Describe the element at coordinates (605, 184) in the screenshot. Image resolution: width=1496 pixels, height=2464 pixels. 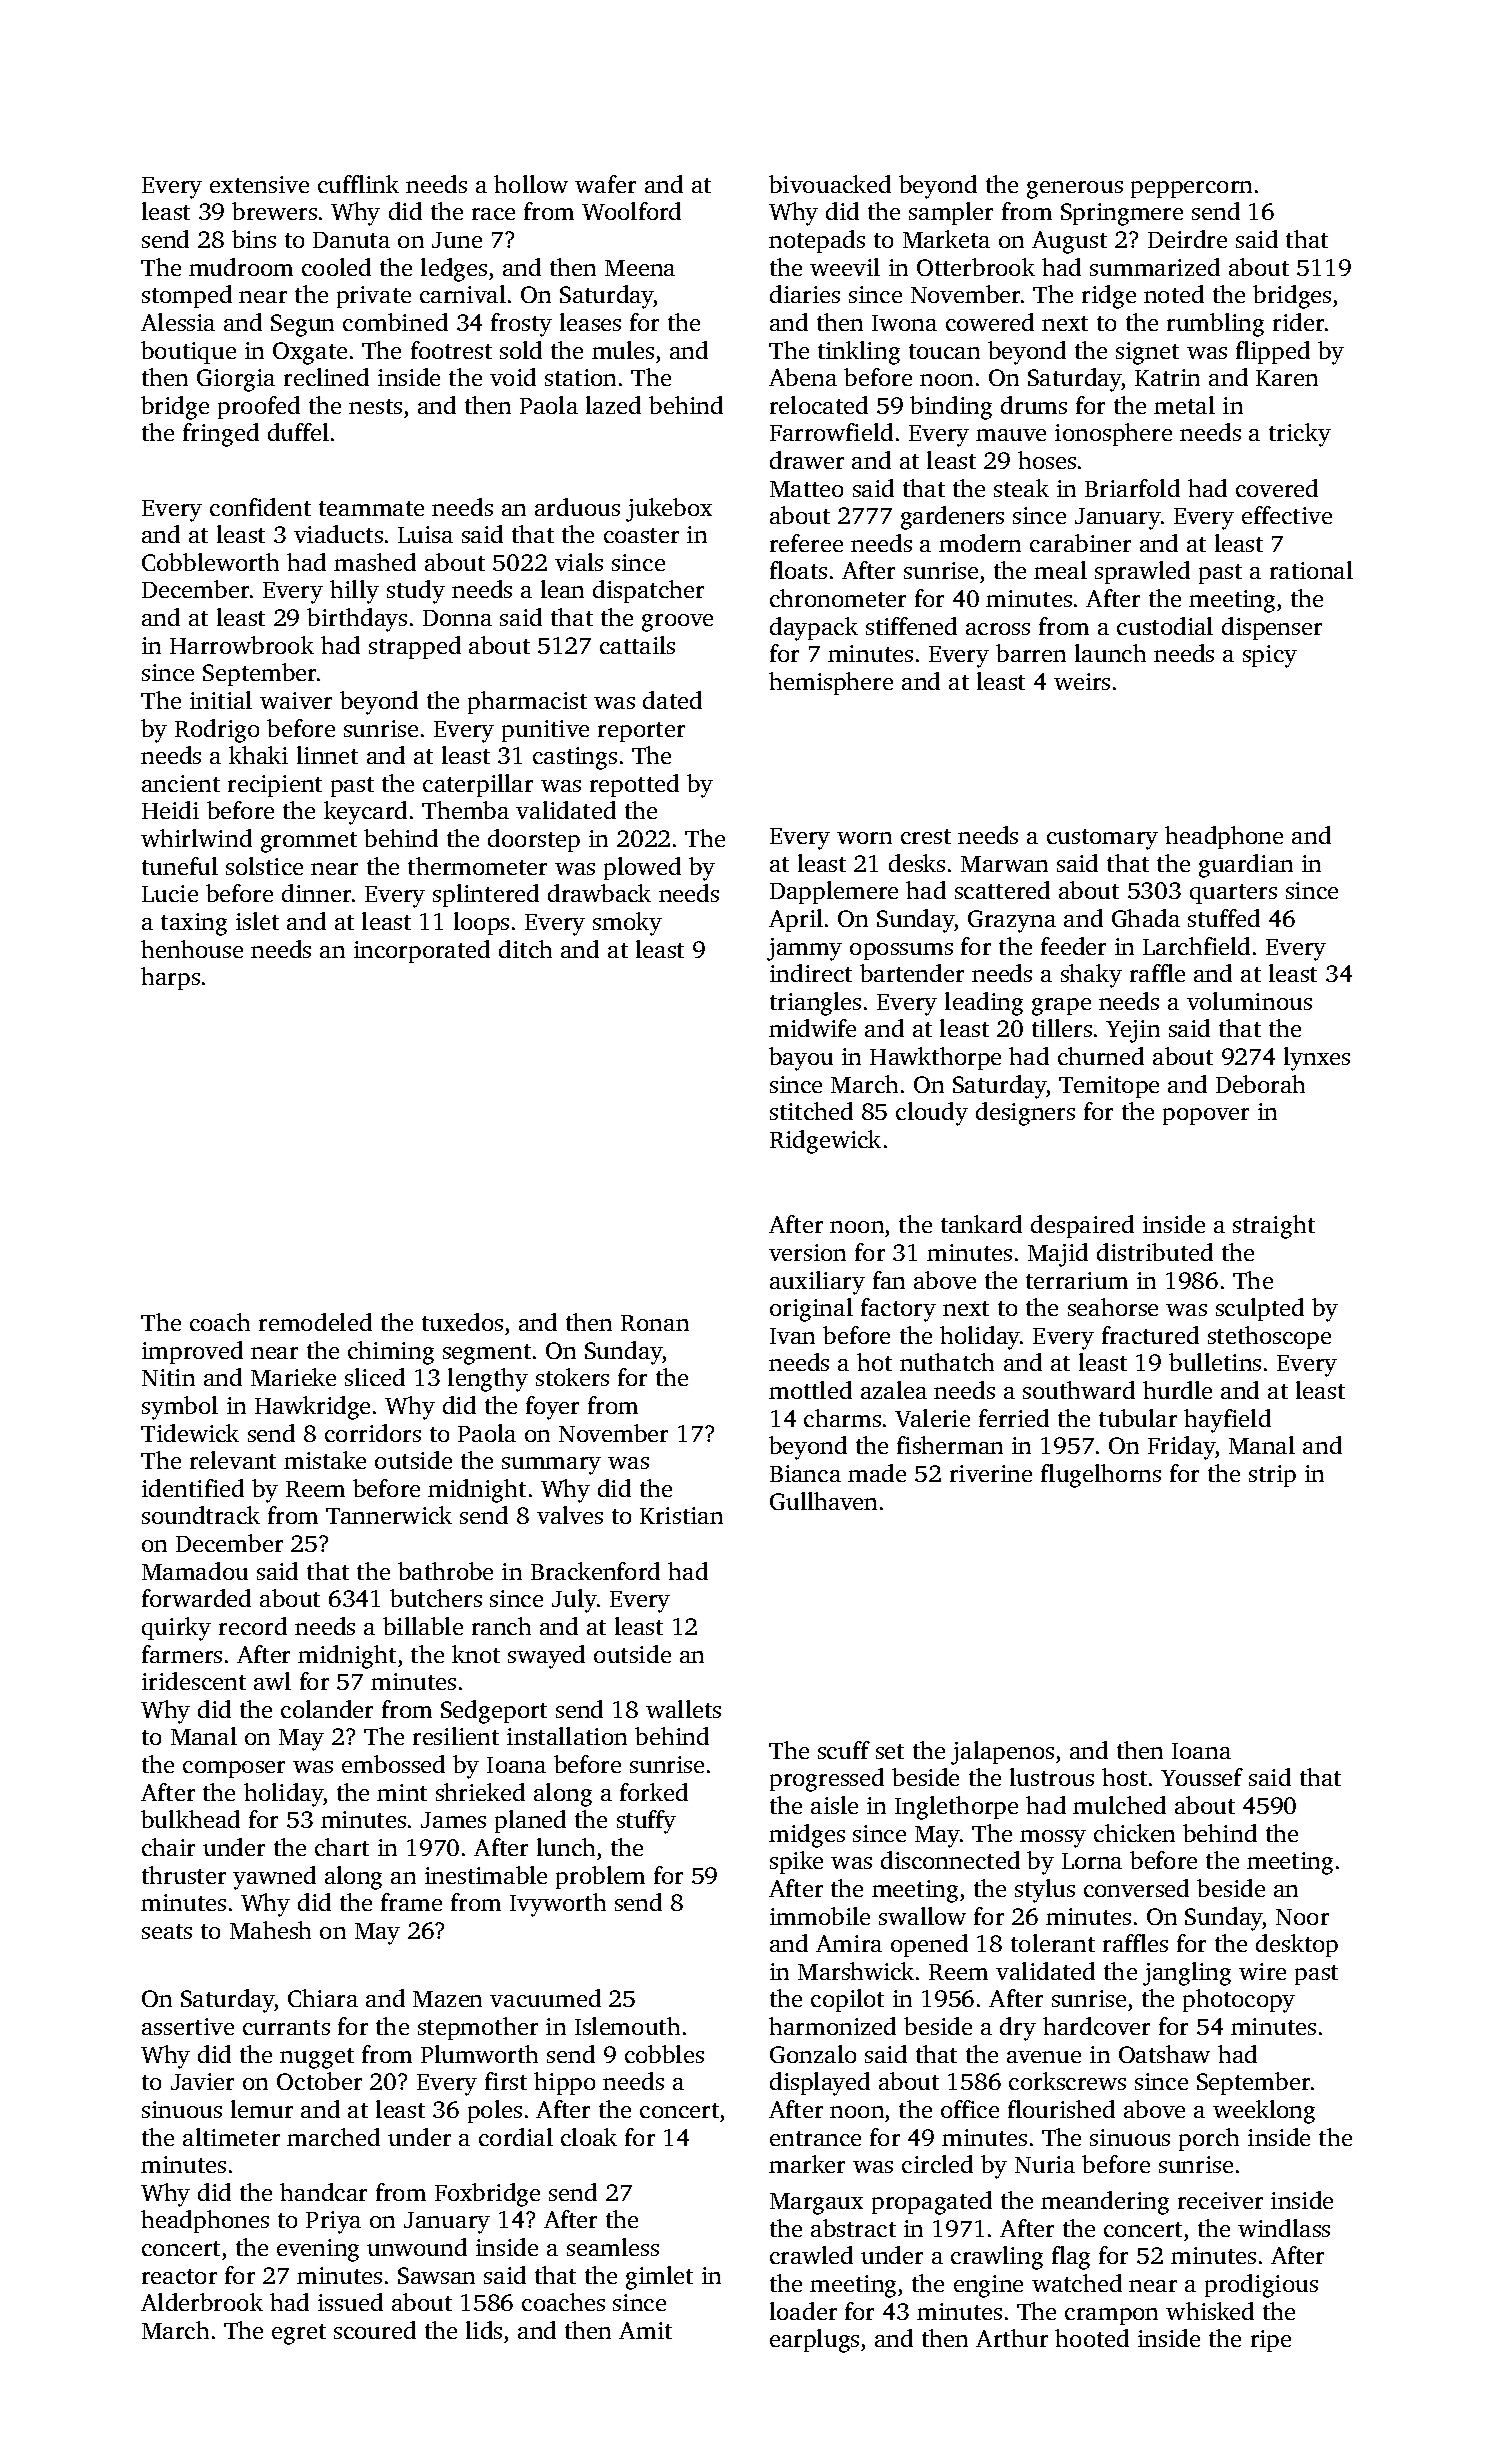
I see `wafer` at that location.
